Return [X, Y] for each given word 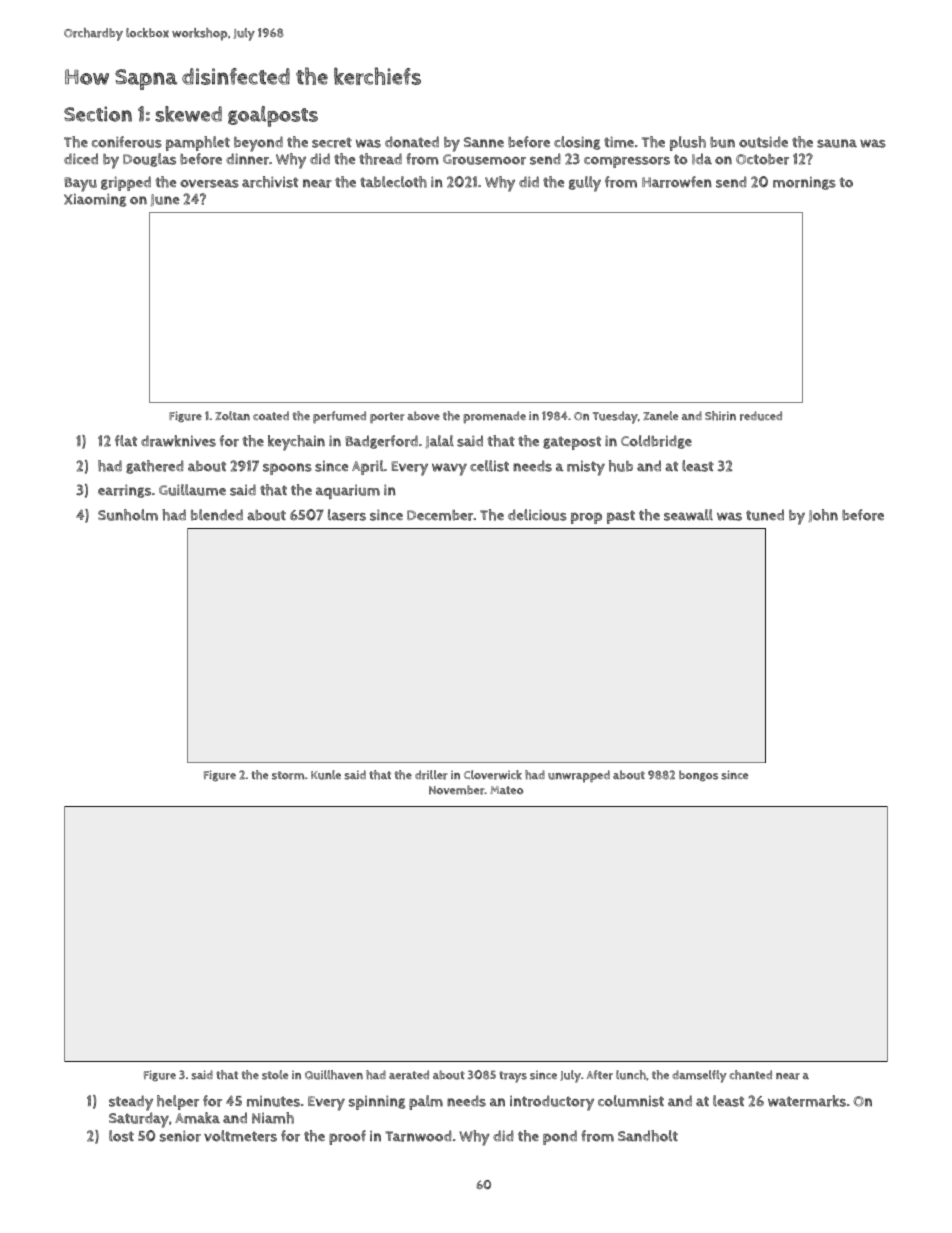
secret [332, 142]
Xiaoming [95, 200]
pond [560, 1137]
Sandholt [648, 1136]
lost [121, 1136]
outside [763, 142]
